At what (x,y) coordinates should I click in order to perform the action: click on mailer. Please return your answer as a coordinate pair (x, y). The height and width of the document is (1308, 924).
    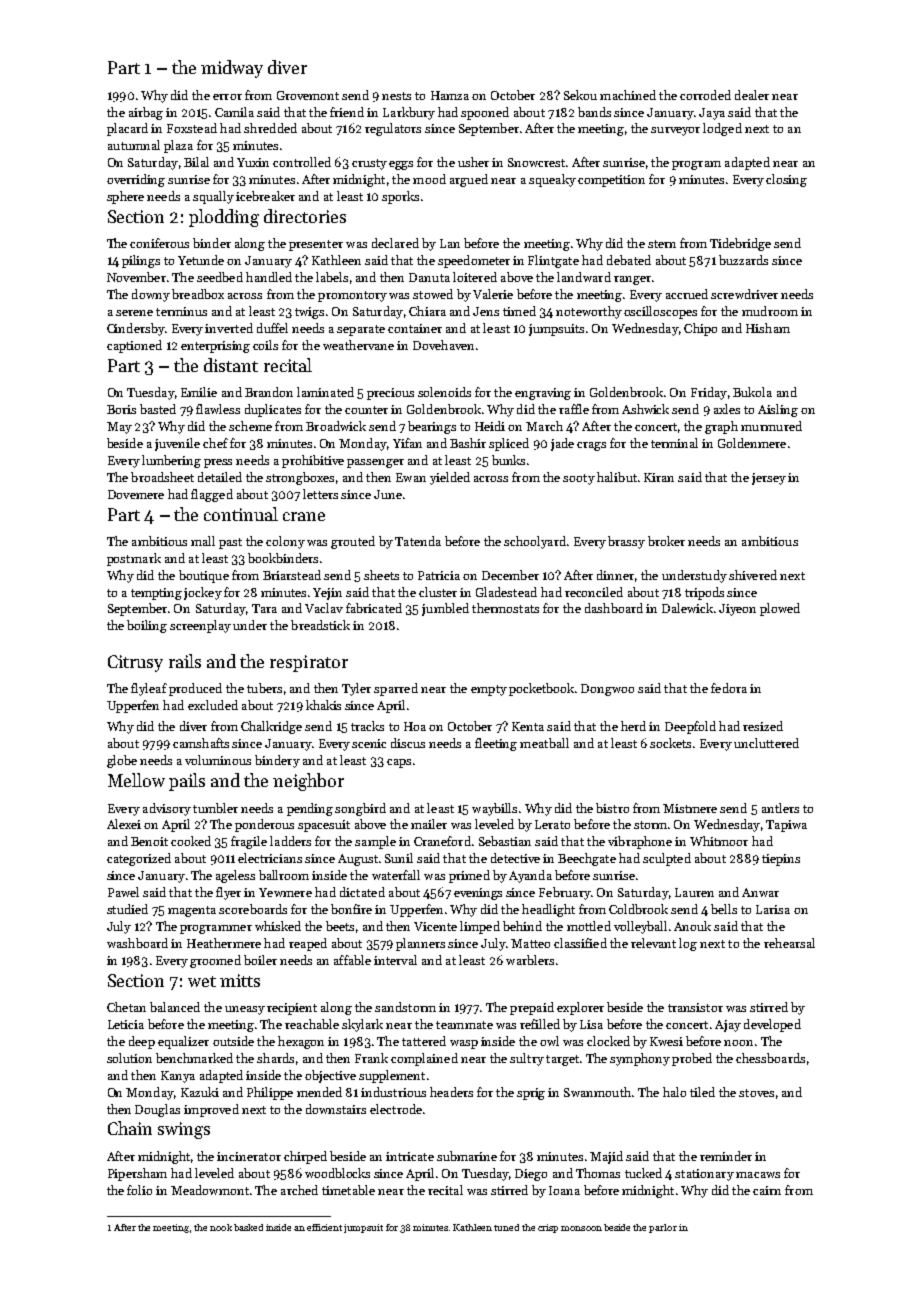
    Looking at the image, I should click on (429, 824).
